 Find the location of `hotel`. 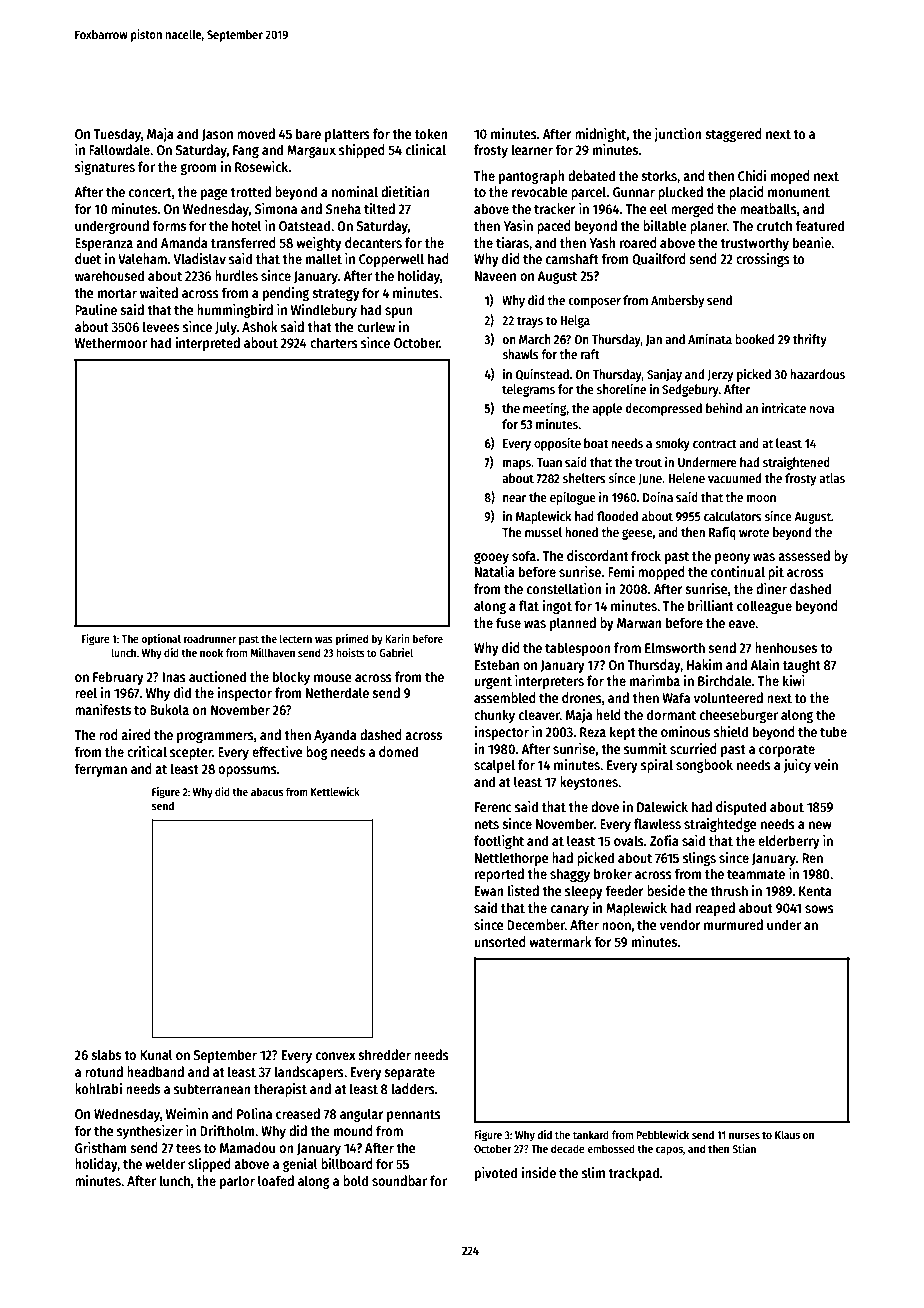

hotel is located at coordinates (247, 225).
